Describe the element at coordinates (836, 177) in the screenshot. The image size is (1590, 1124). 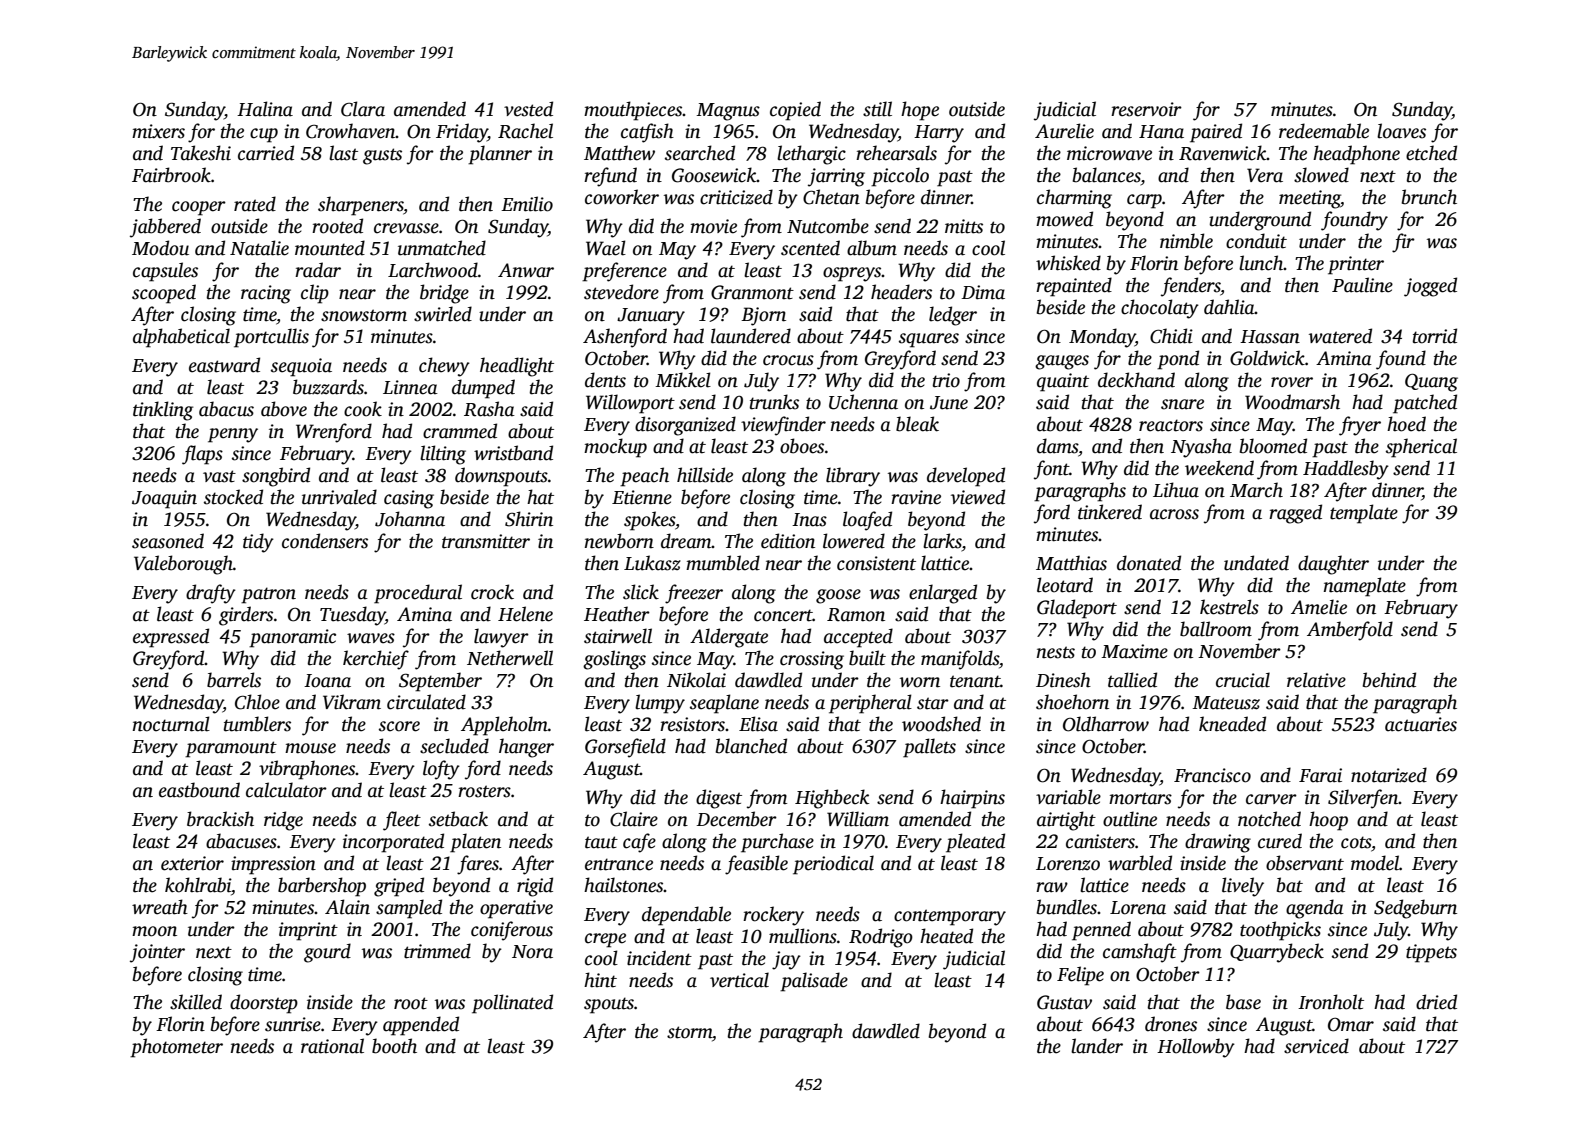
I see `jarring` at that location.
